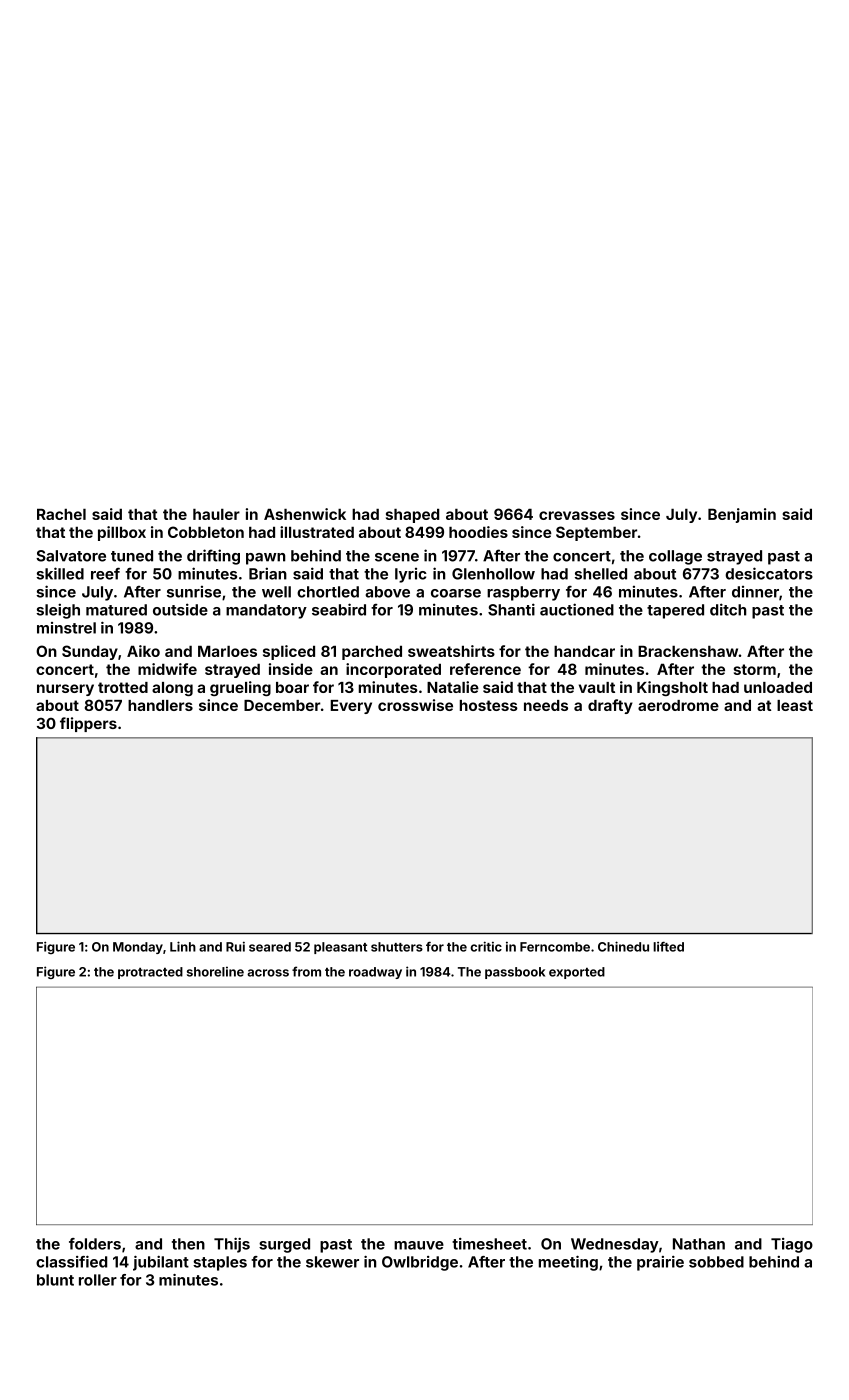 The image size is (849, 1400). What do you see at coordinates (795, 705) in the screenshot?
I see `least` at bounding box center [795, 705].
